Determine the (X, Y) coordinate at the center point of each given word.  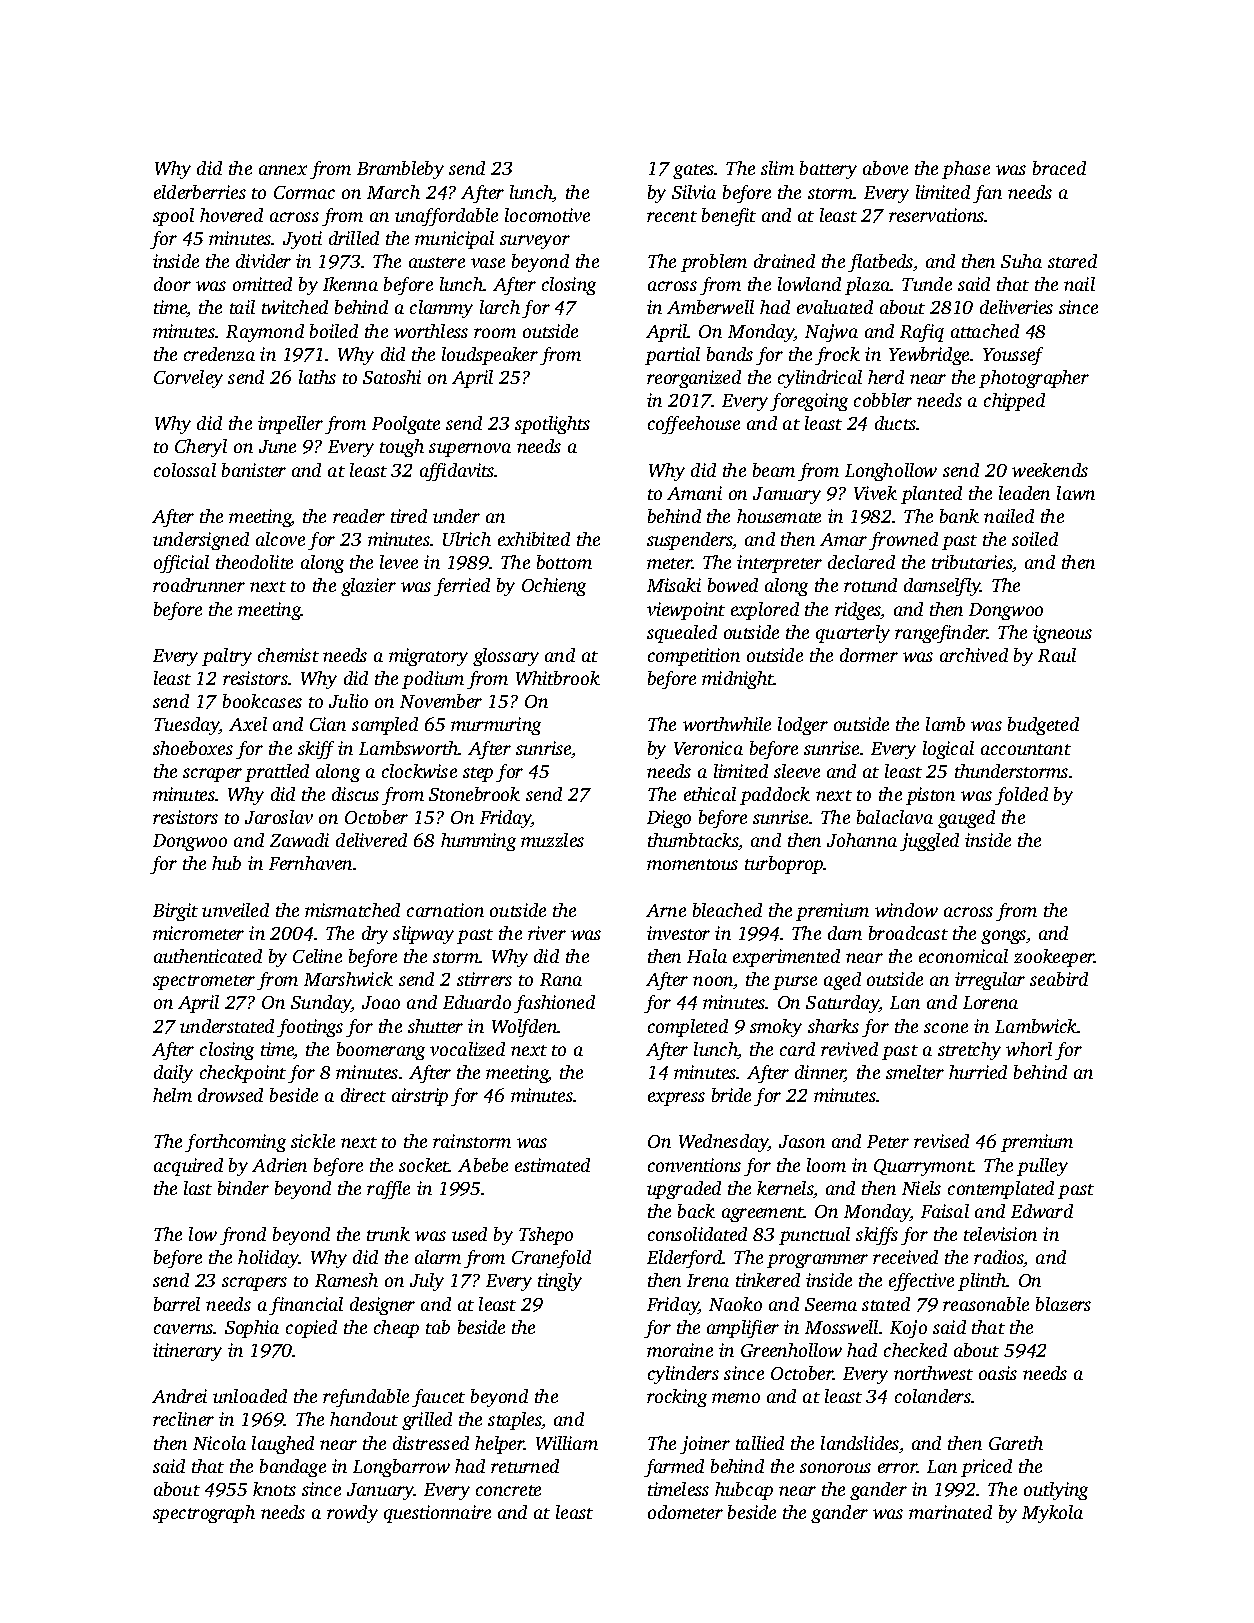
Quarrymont (924, 1167)
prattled (277, 773)
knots (274, 1489)
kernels (785, 1188)
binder (243, 1188)
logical (948, 750)
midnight (738, 680)
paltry (227, 657)
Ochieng (554, 587)
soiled (1035, 539)
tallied (760, 1443)
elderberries (200, 192)
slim (777, 168)
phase (966, 170)
